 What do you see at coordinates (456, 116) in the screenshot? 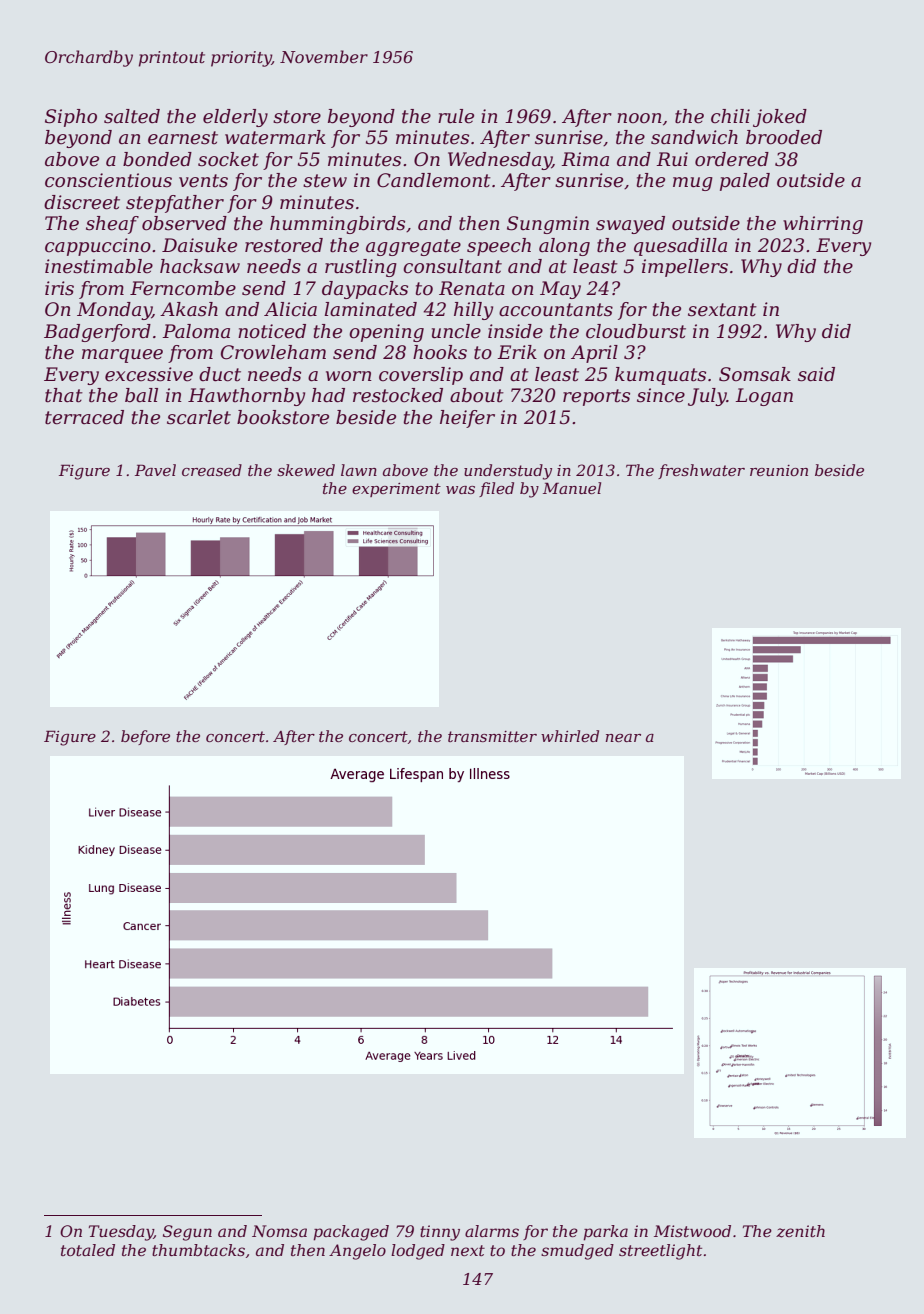
I see `rule` at bounding box center [456, 116].
